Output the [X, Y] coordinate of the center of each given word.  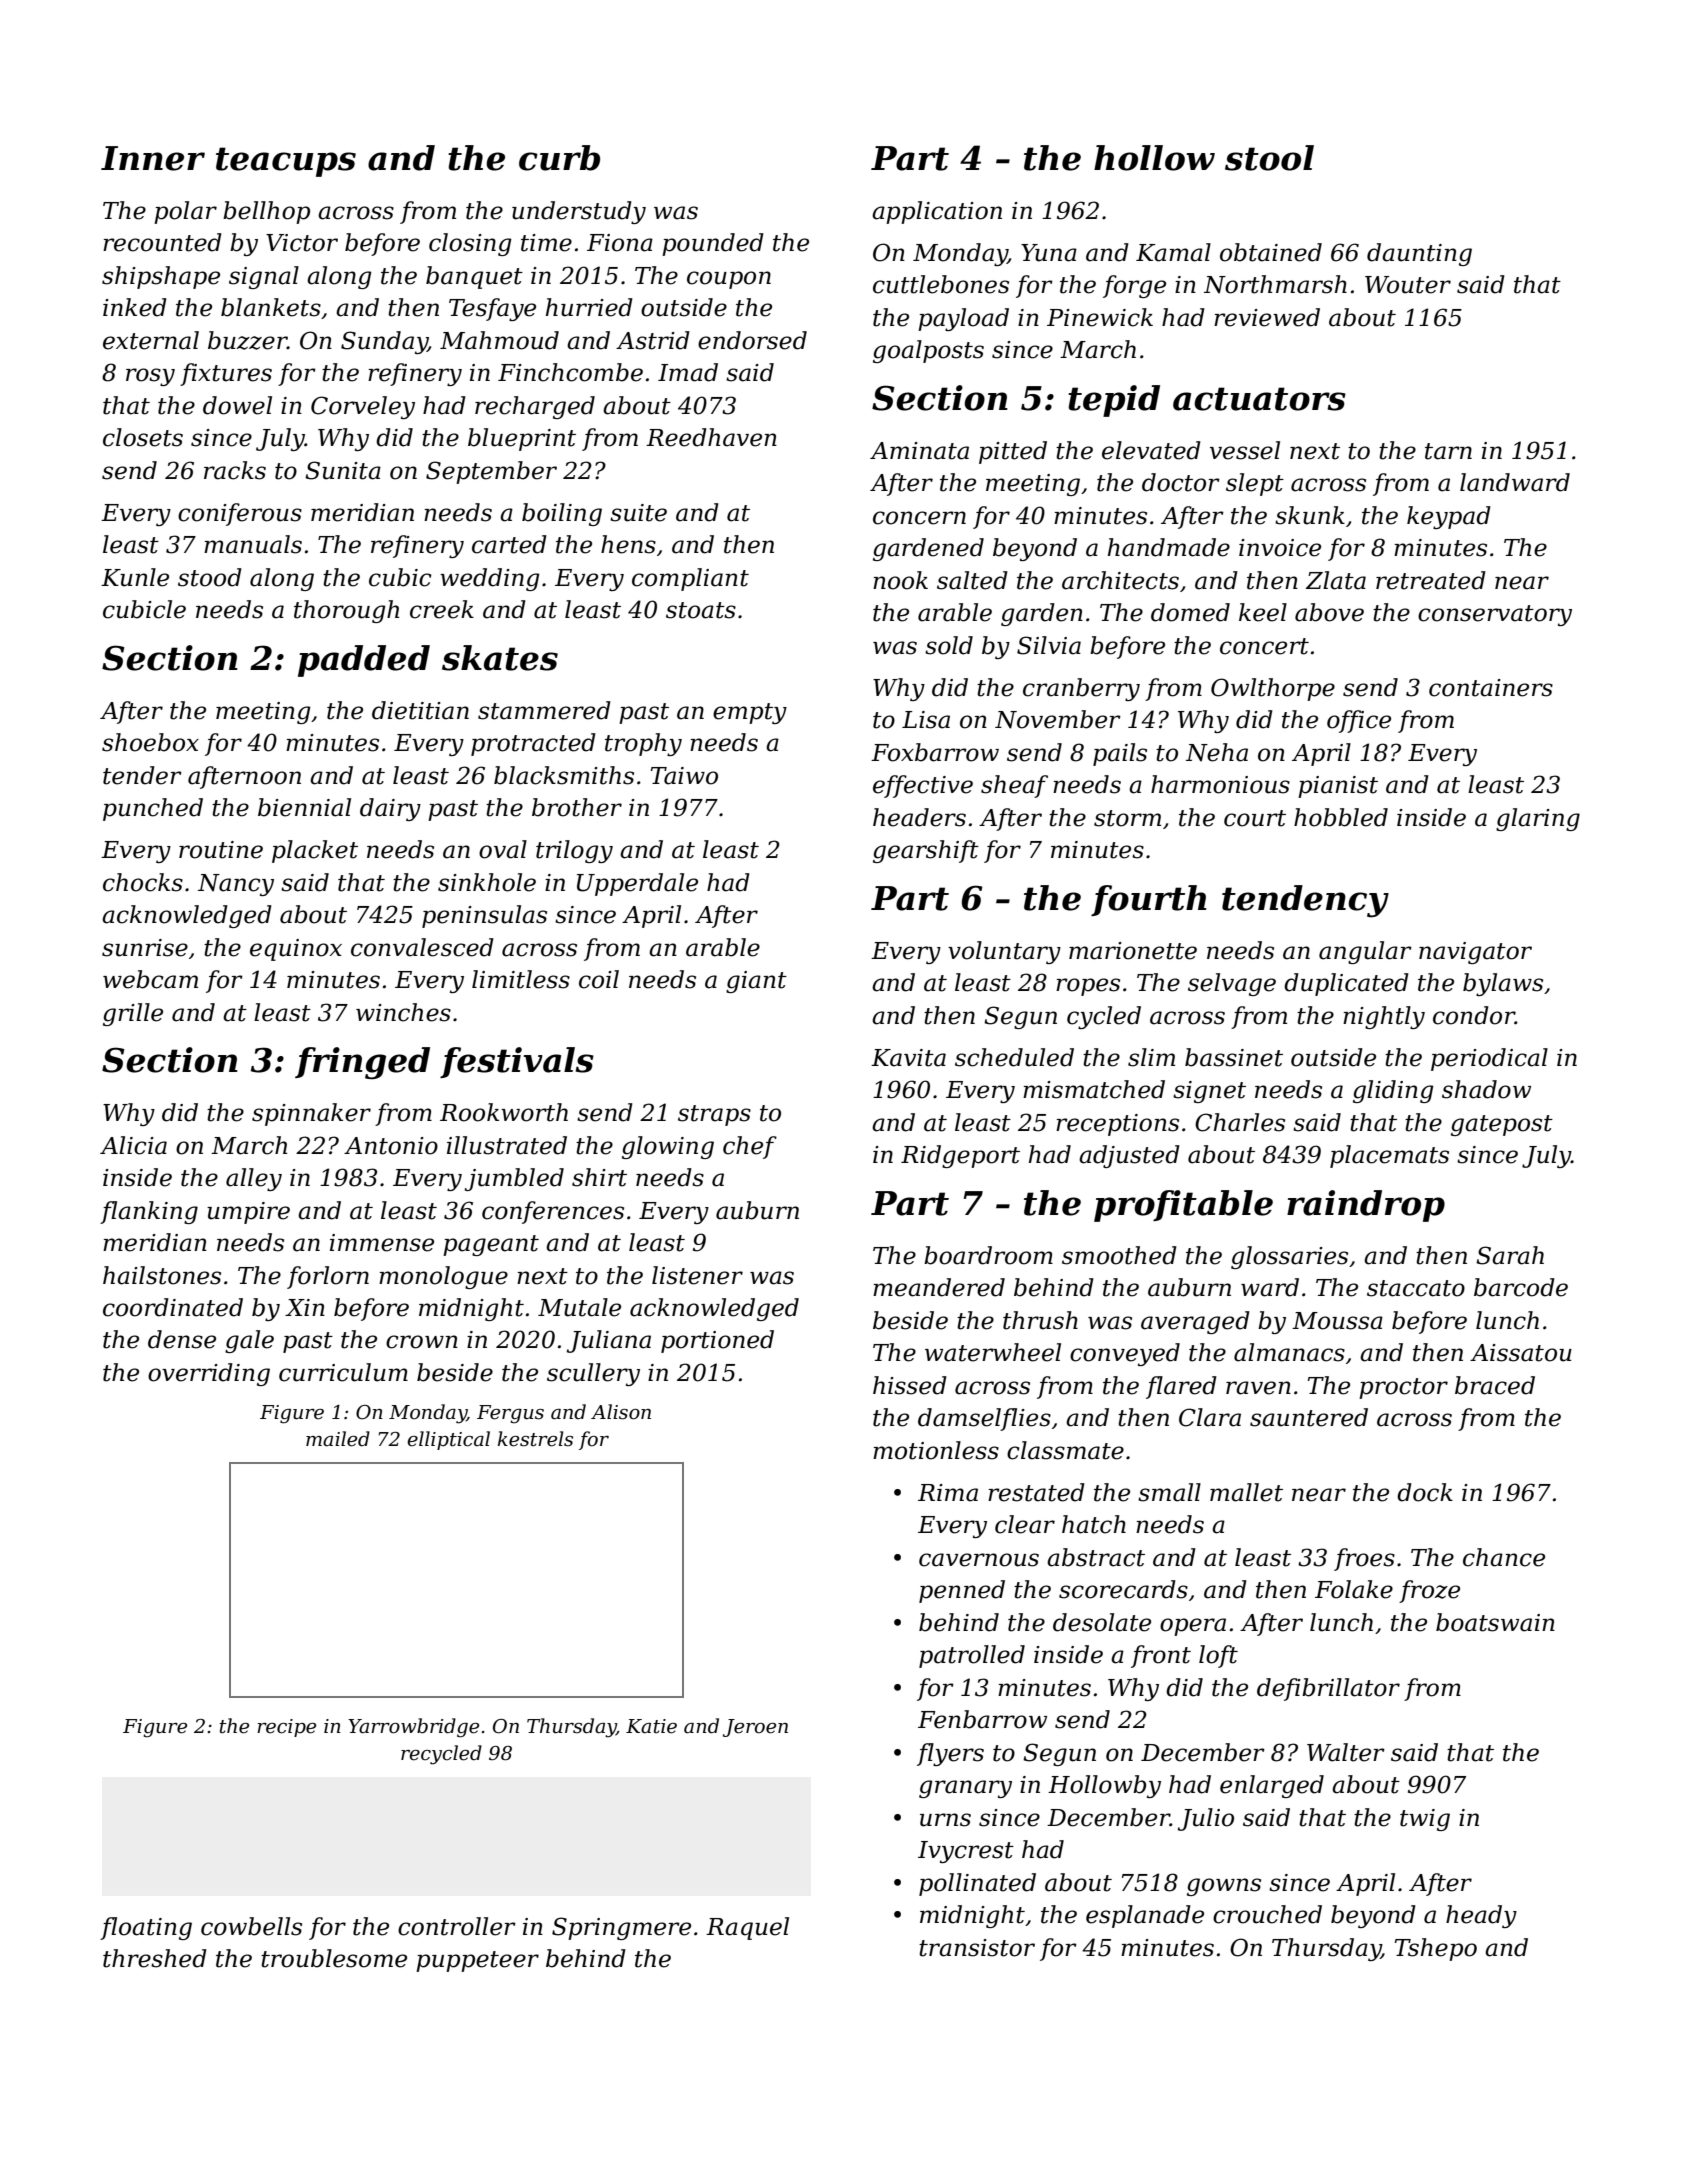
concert [1264, 646]
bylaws [1503, 984]
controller [457, 1926]
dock [1425, 1492]
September [491, 472]
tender [142, 775]
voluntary [1004, 952]
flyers [950, 1754]
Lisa [926, 720]
